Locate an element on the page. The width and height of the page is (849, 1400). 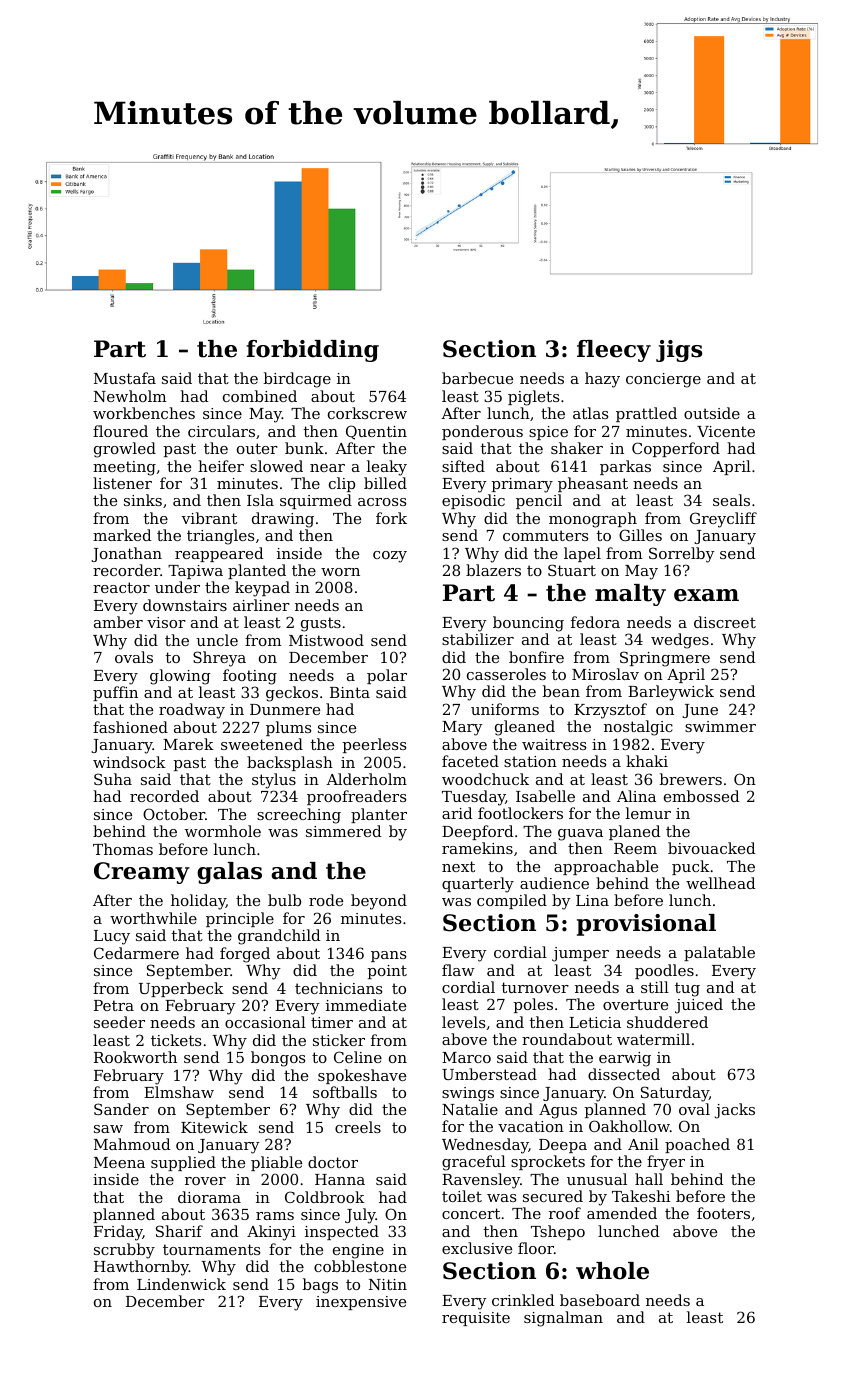
ponderous is located at coordinates (482, 432).
